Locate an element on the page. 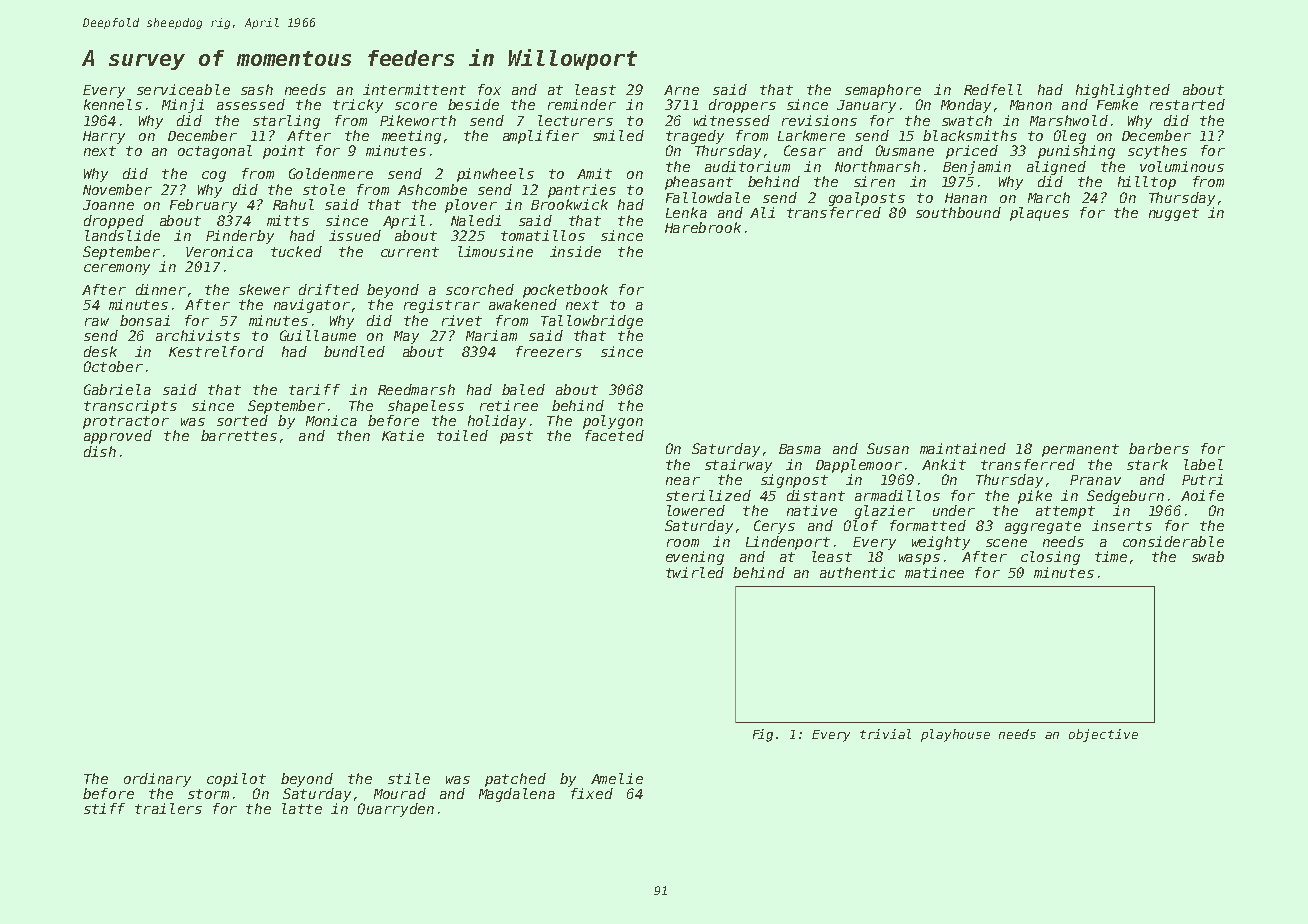 This page has height=924, width=1308. mitts is located at coordinates (288, 220).
